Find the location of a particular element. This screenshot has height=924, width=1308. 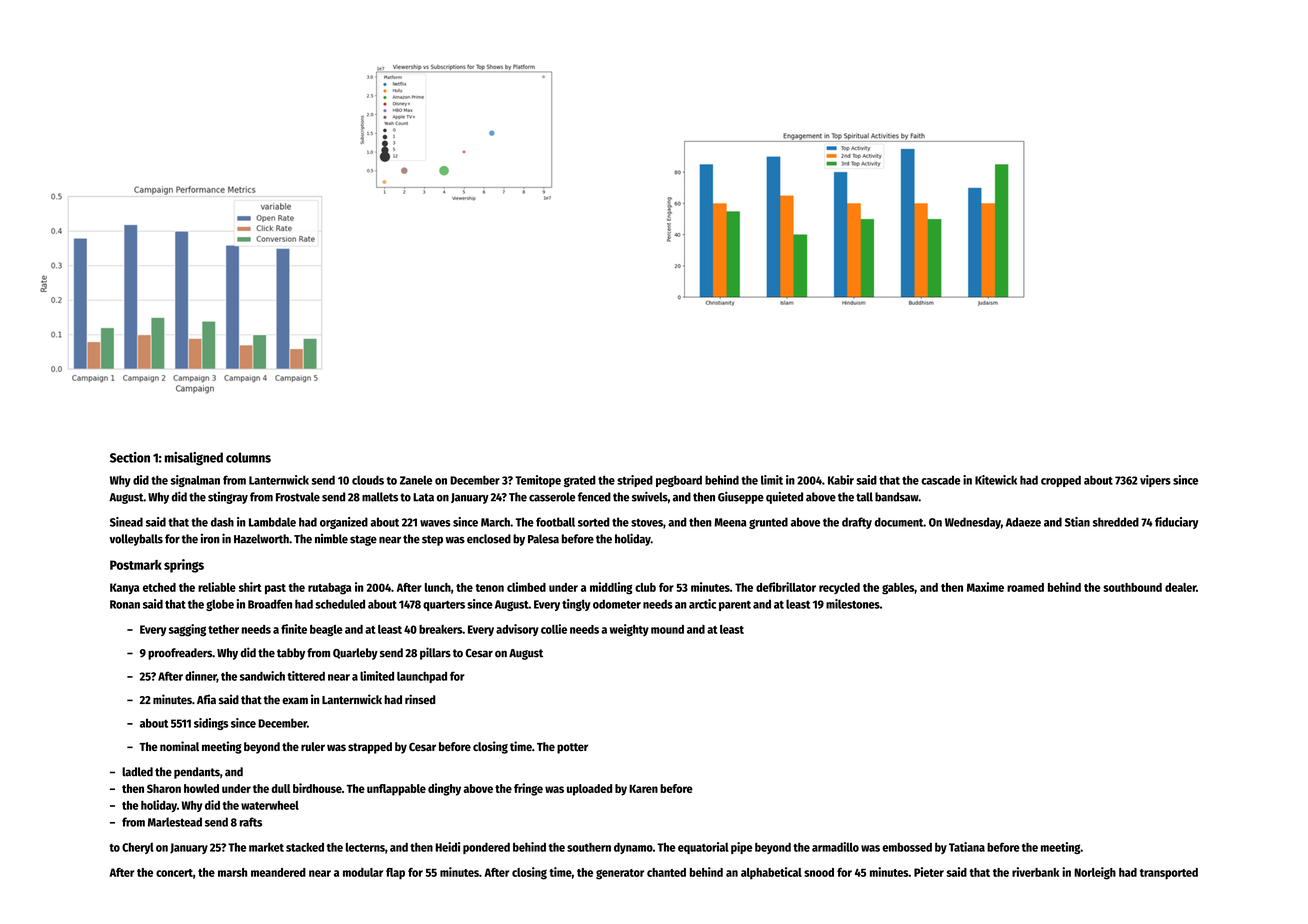

mound is located at coordinates (667, 629).
